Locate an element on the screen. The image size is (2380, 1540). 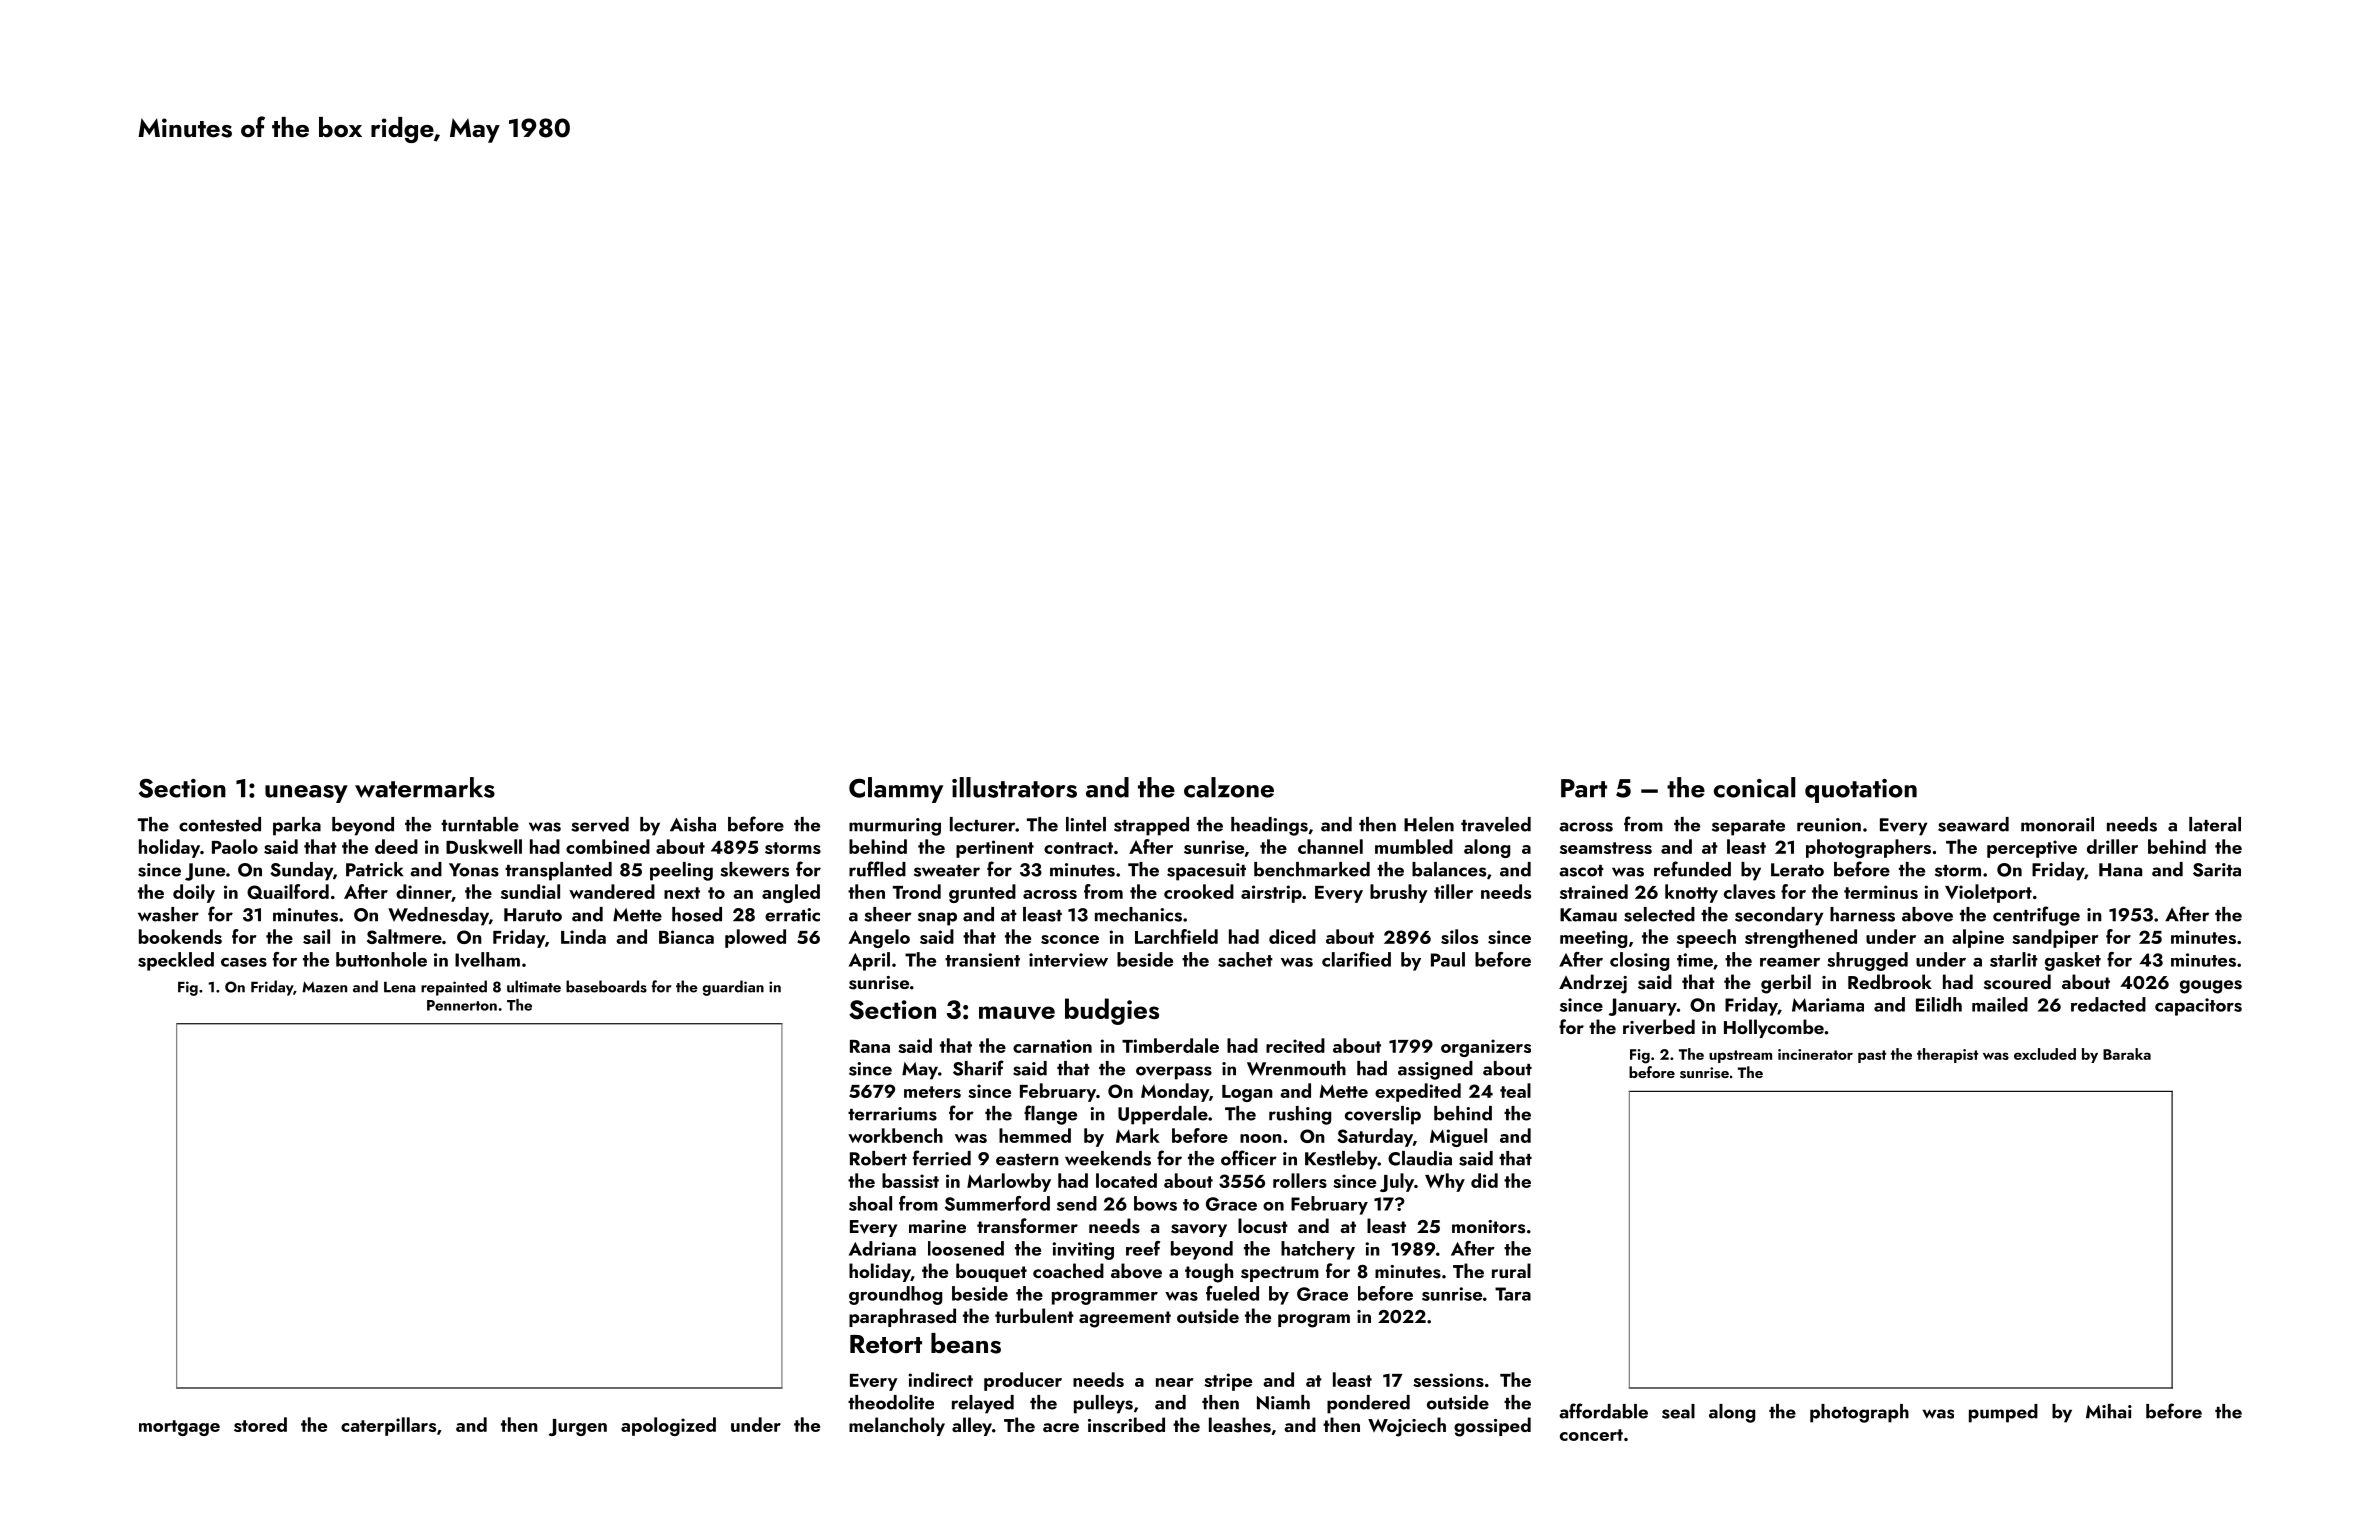
sessions is located at coordinates (1448, 1380).
